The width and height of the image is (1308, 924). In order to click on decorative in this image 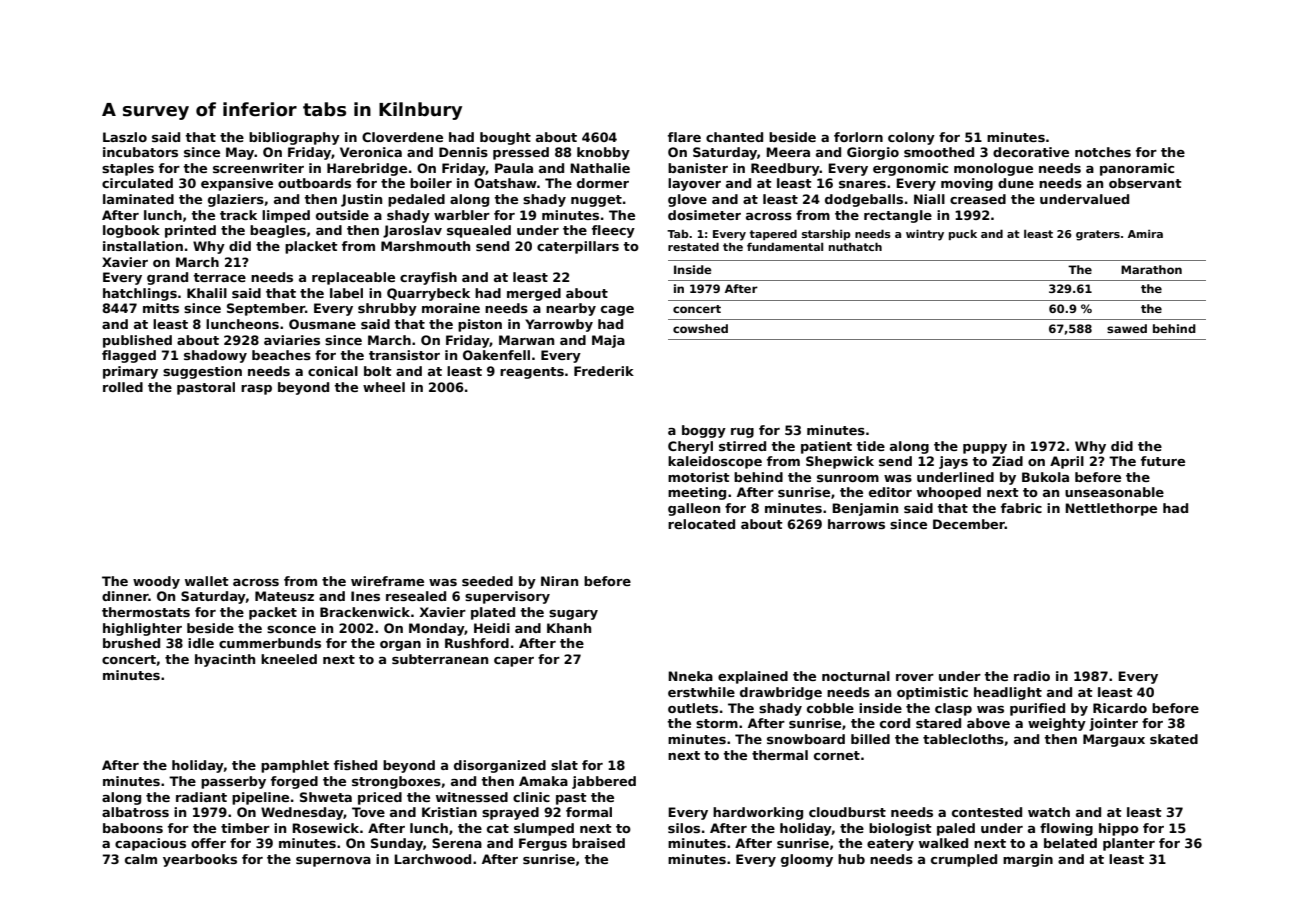, I will do `click(1031, 152)`.
